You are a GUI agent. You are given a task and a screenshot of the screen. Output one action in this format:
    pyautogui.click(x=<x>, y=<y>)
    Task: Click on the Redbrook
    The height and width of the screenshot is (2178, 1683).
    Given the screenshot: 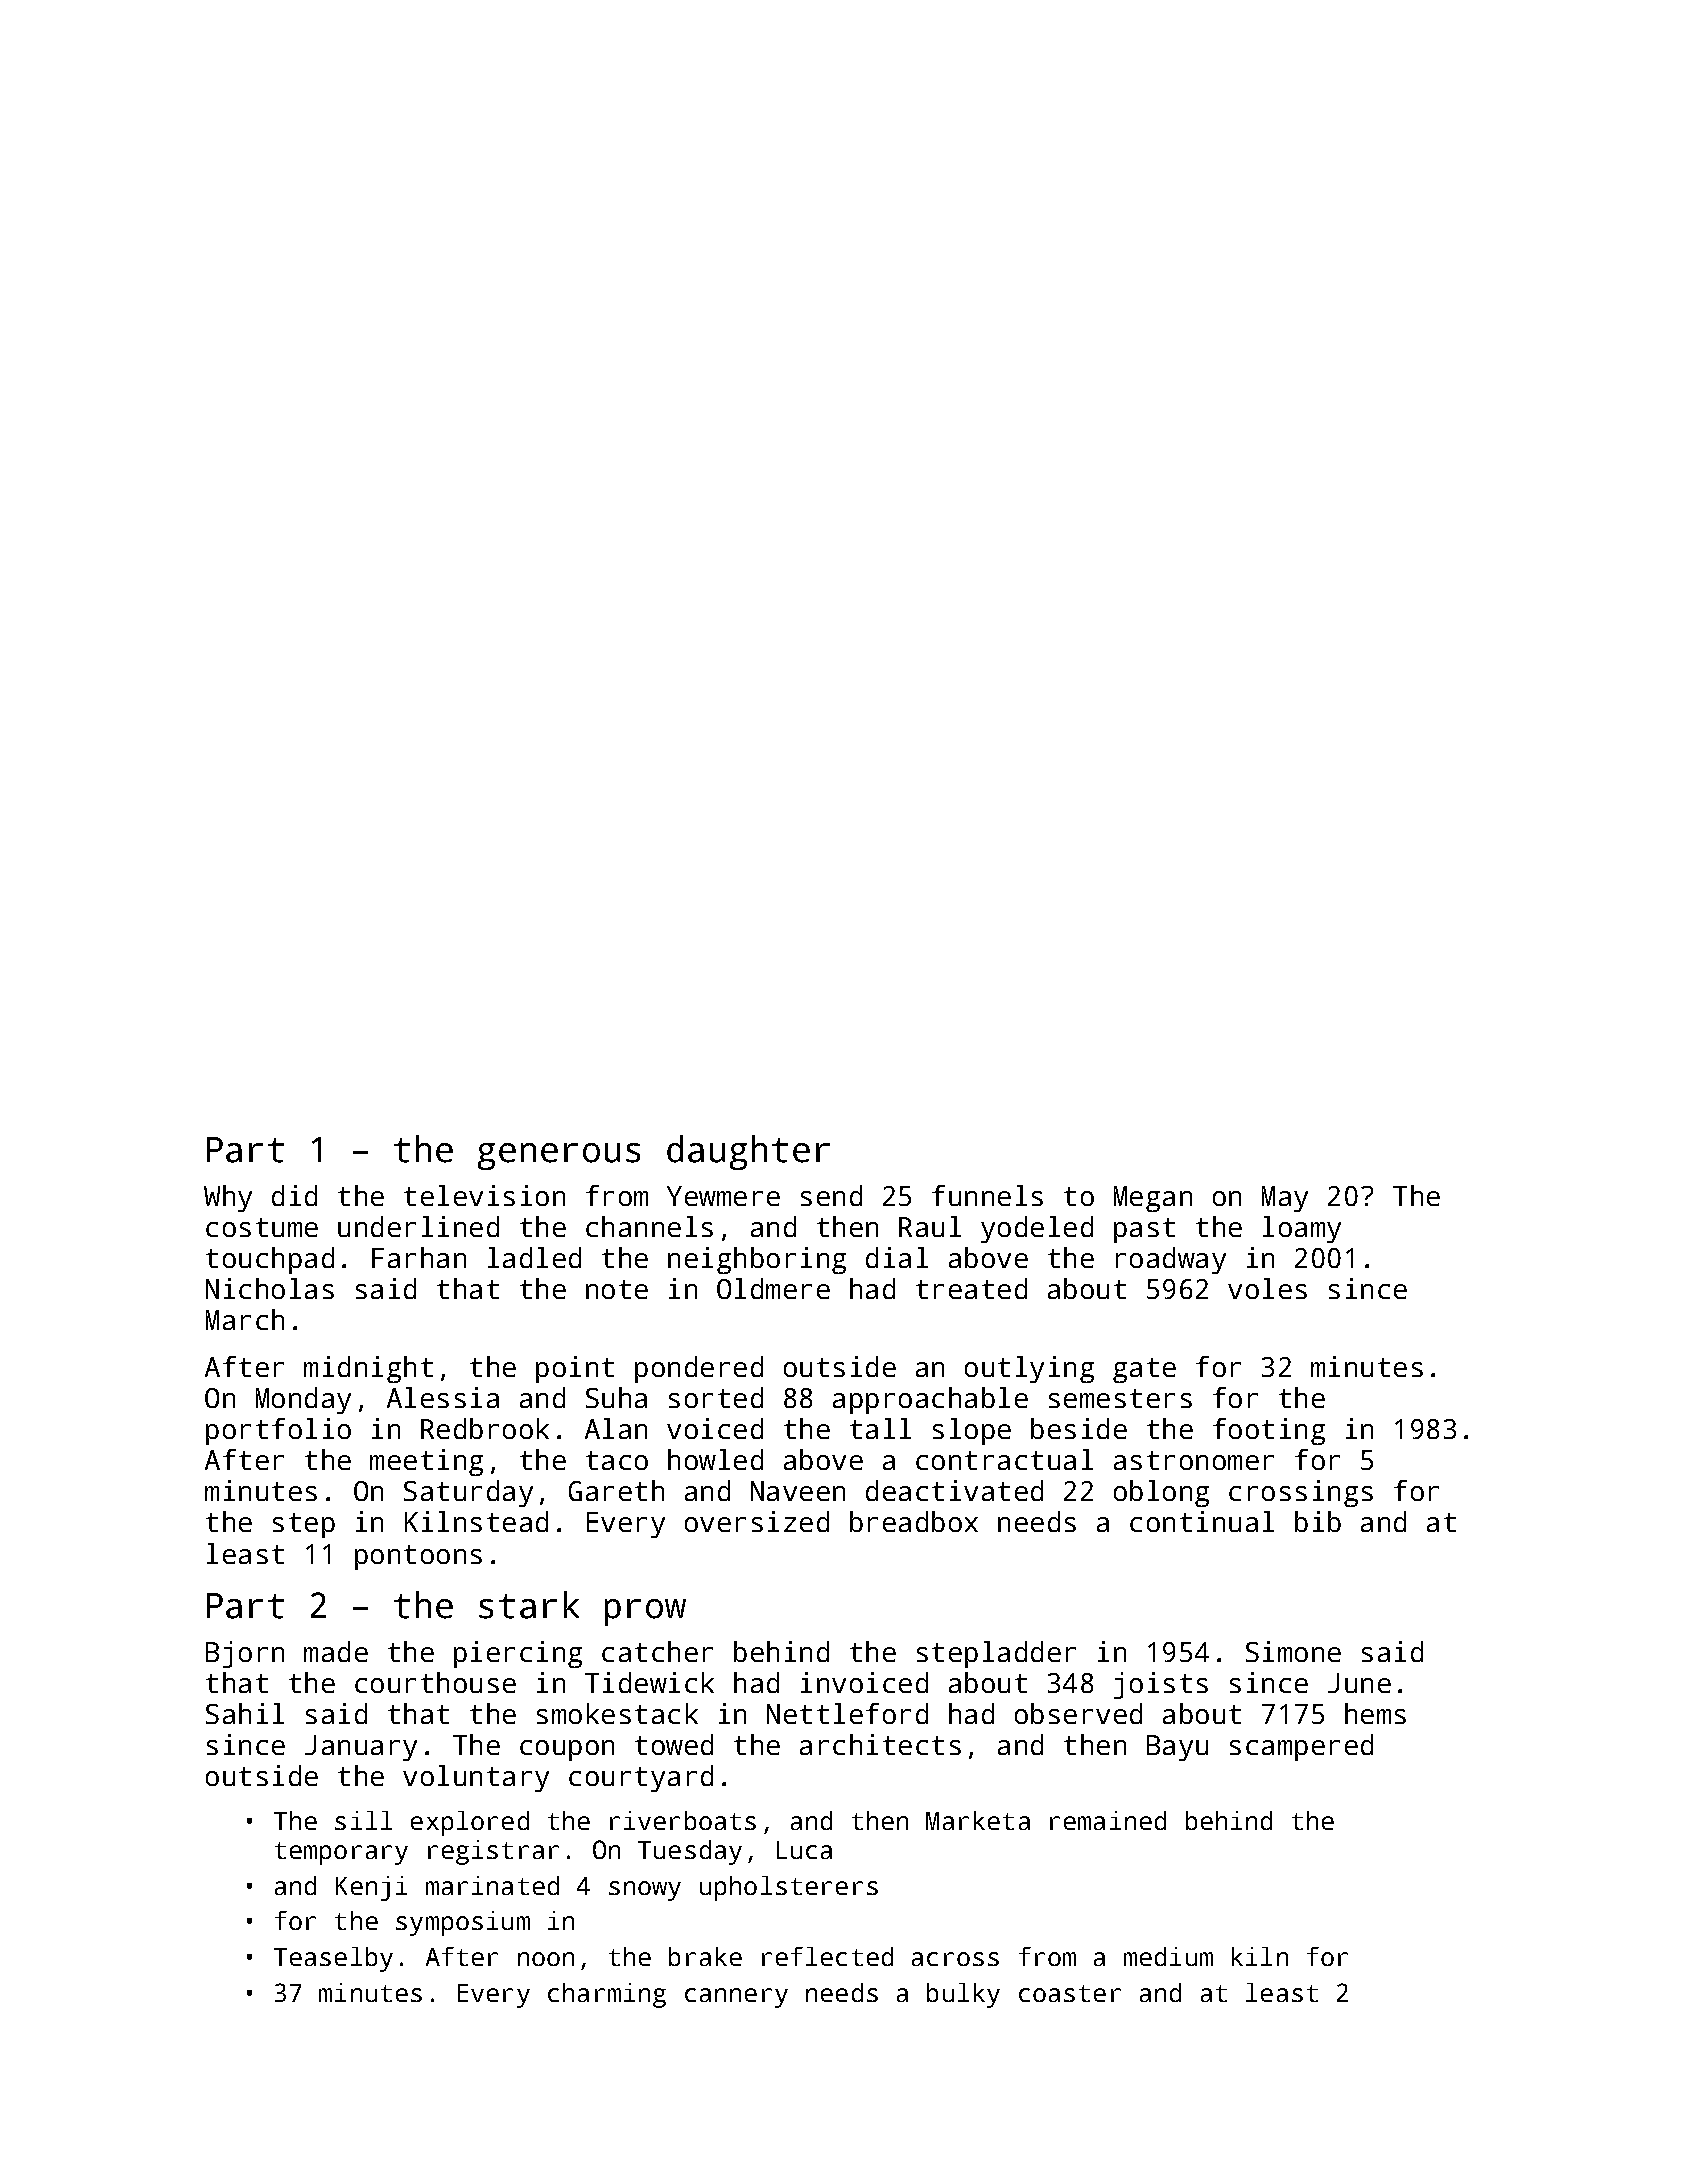 What is the action you would take?
    pyautogui.click(x=485, y=1428)
